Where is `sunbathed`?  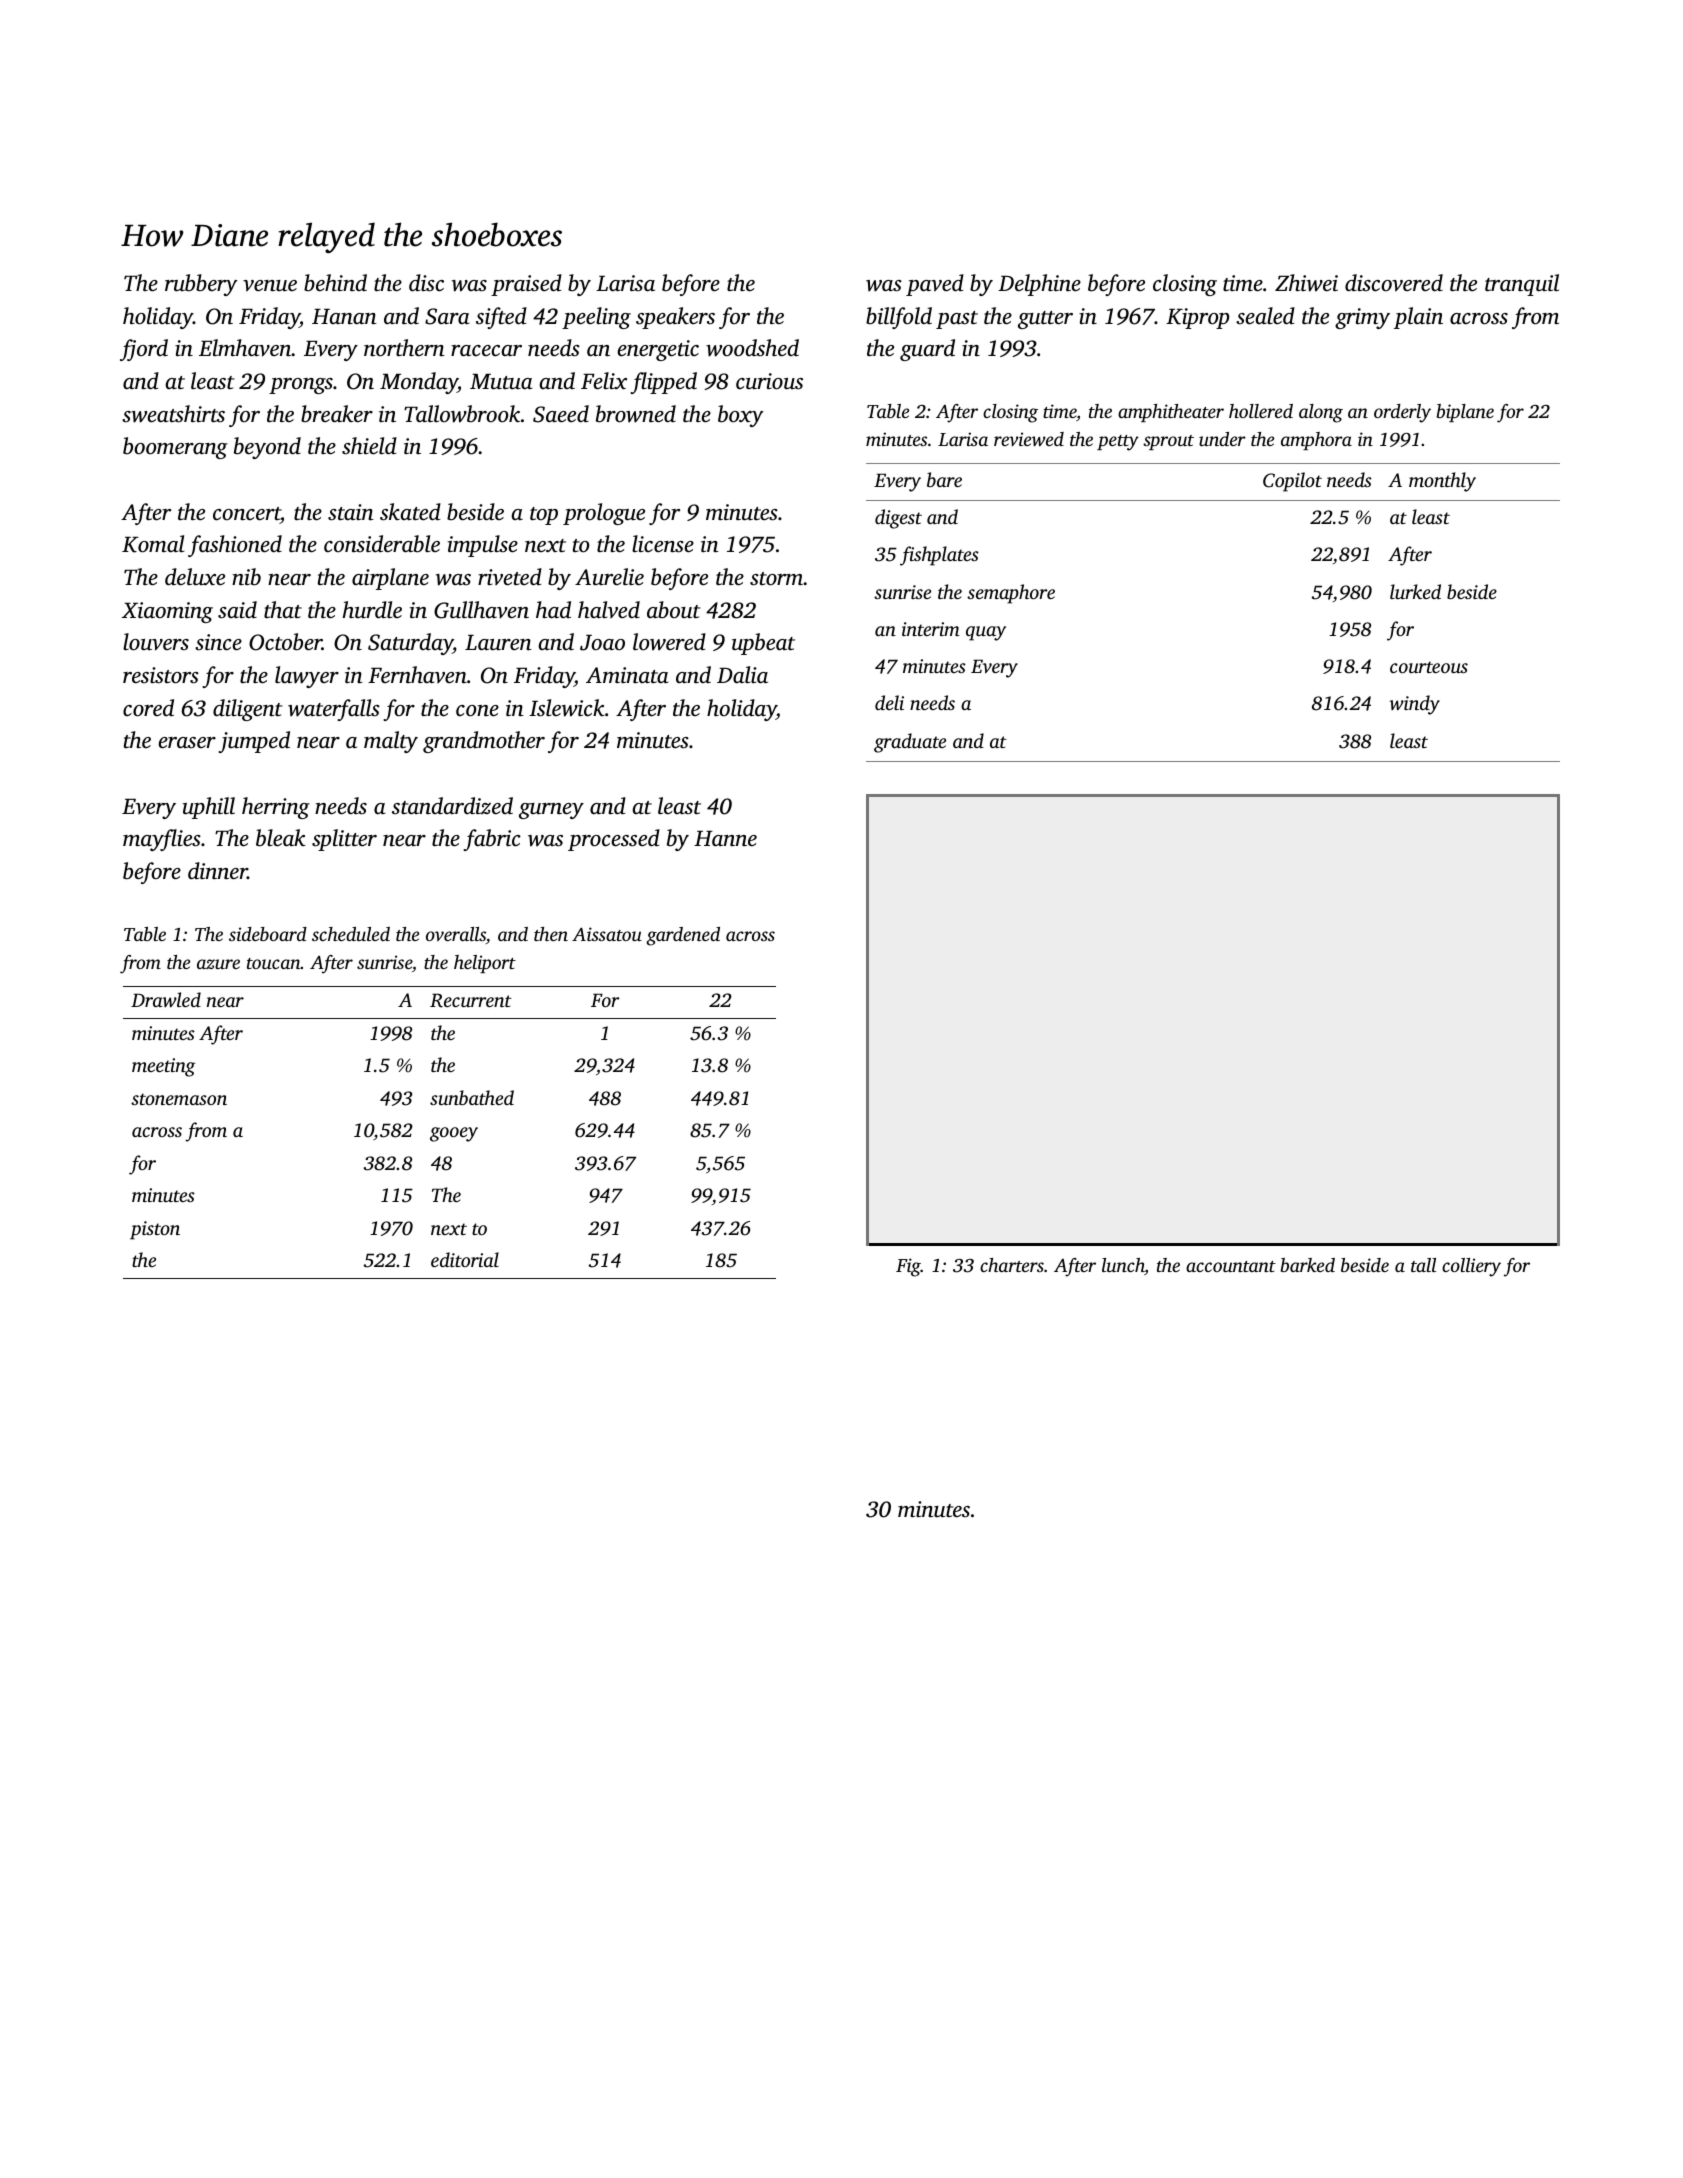 sunbathed is located at coordinates (472, 1097).
